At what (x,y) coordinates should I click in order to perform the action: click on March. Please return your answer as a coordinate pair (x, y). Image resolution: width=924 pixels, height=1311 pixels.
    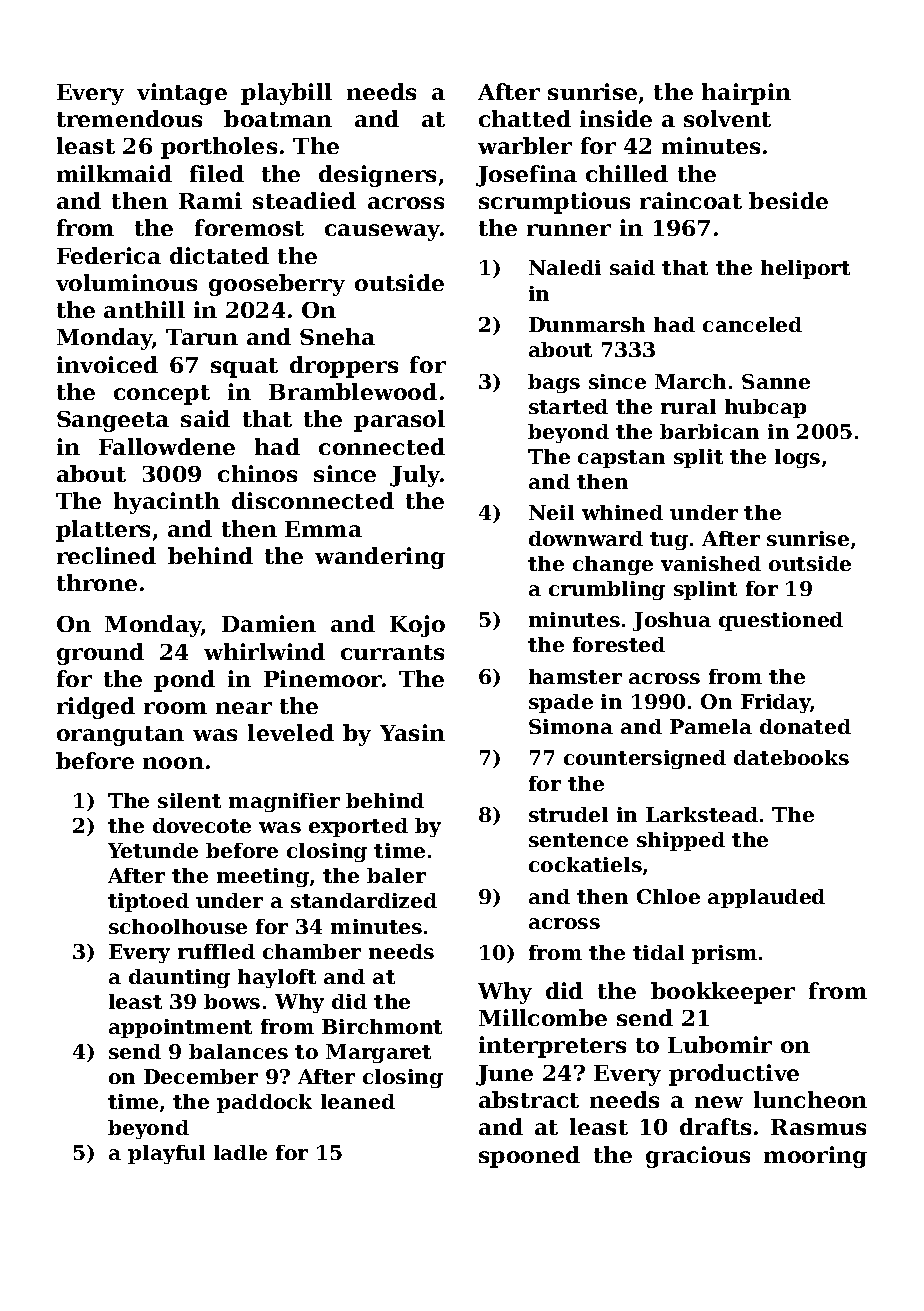
    Looking at the image, I should click on (690, 381).
